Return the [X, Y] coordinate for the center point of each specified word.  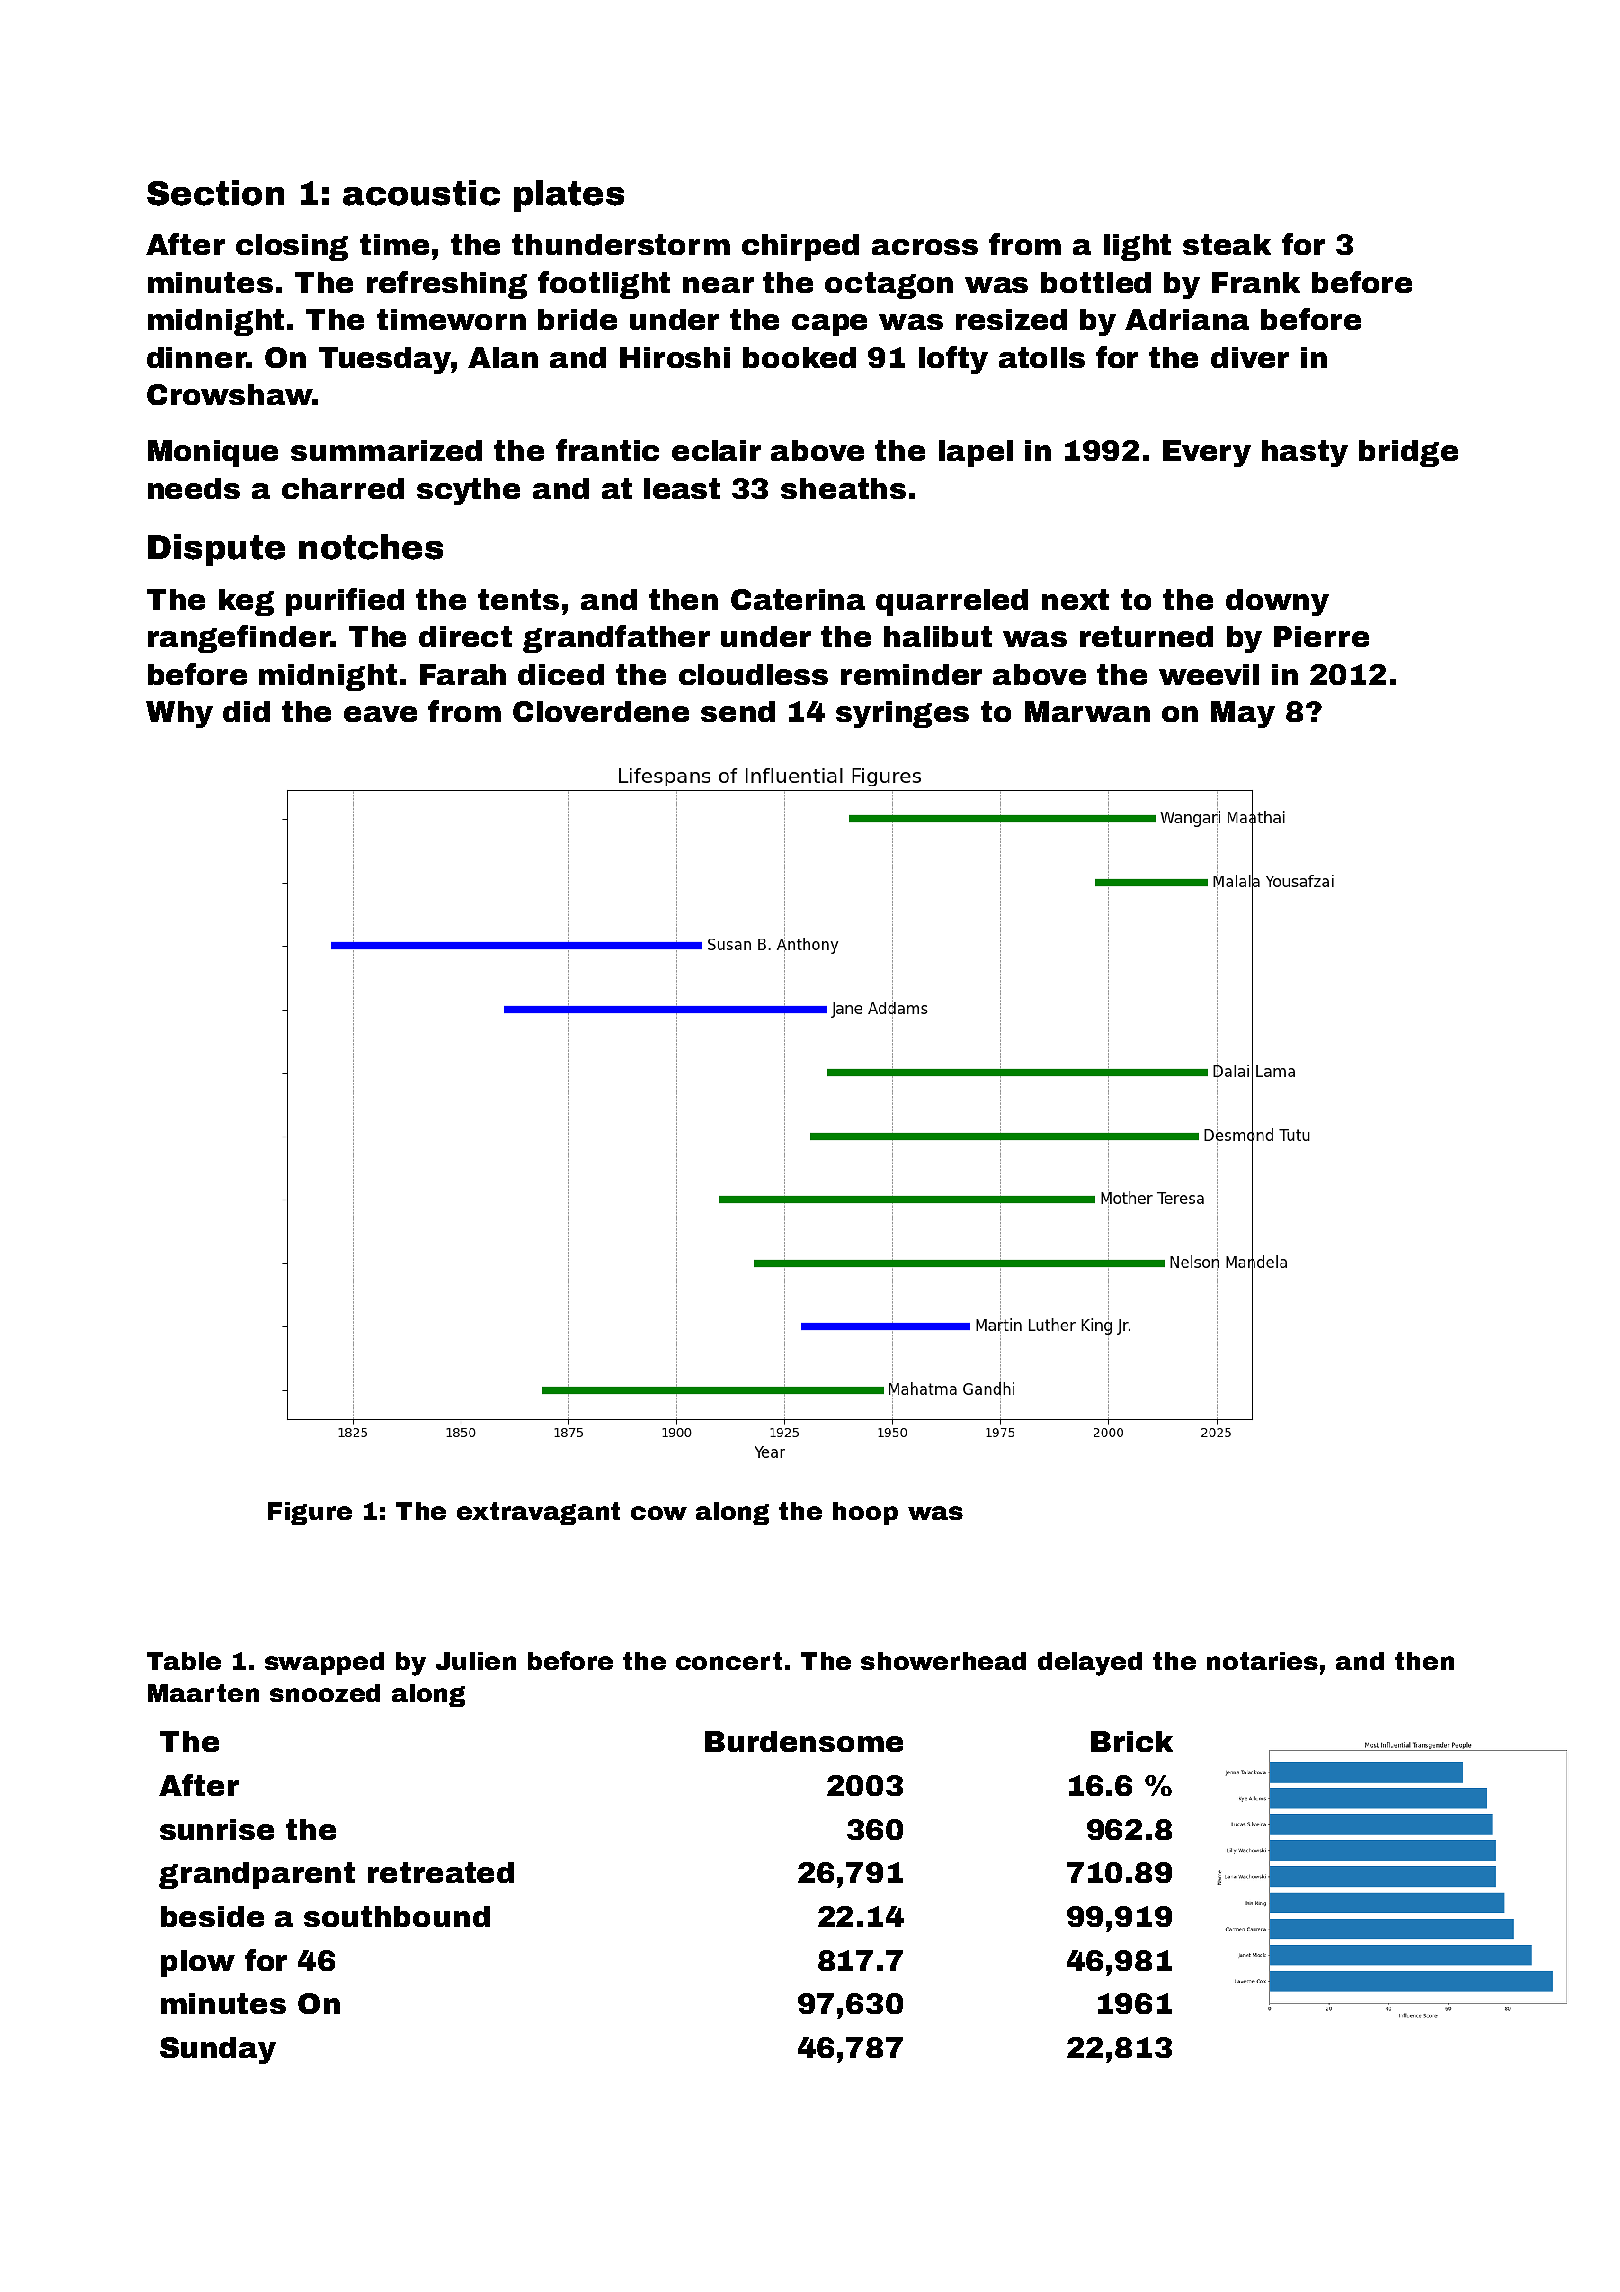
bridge [1408, 453]
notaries [1262, 1661]
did [246, 711]
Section [215, 193]
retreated [441, 1872]
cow [659, 1513]
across [925, 247]
